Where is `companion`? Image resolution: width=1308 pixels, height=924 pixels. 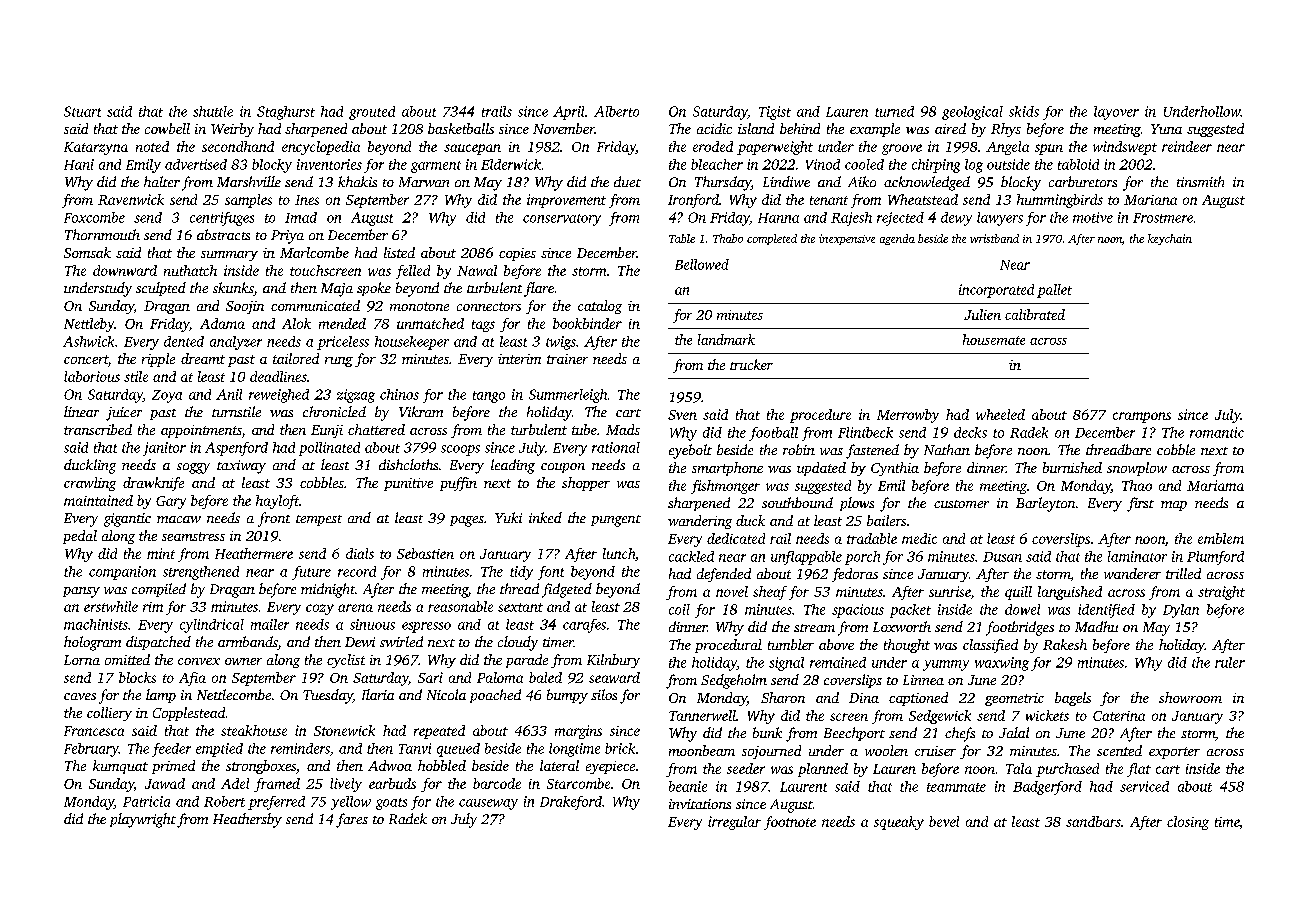 companion is located at coordinates (122, 573).
